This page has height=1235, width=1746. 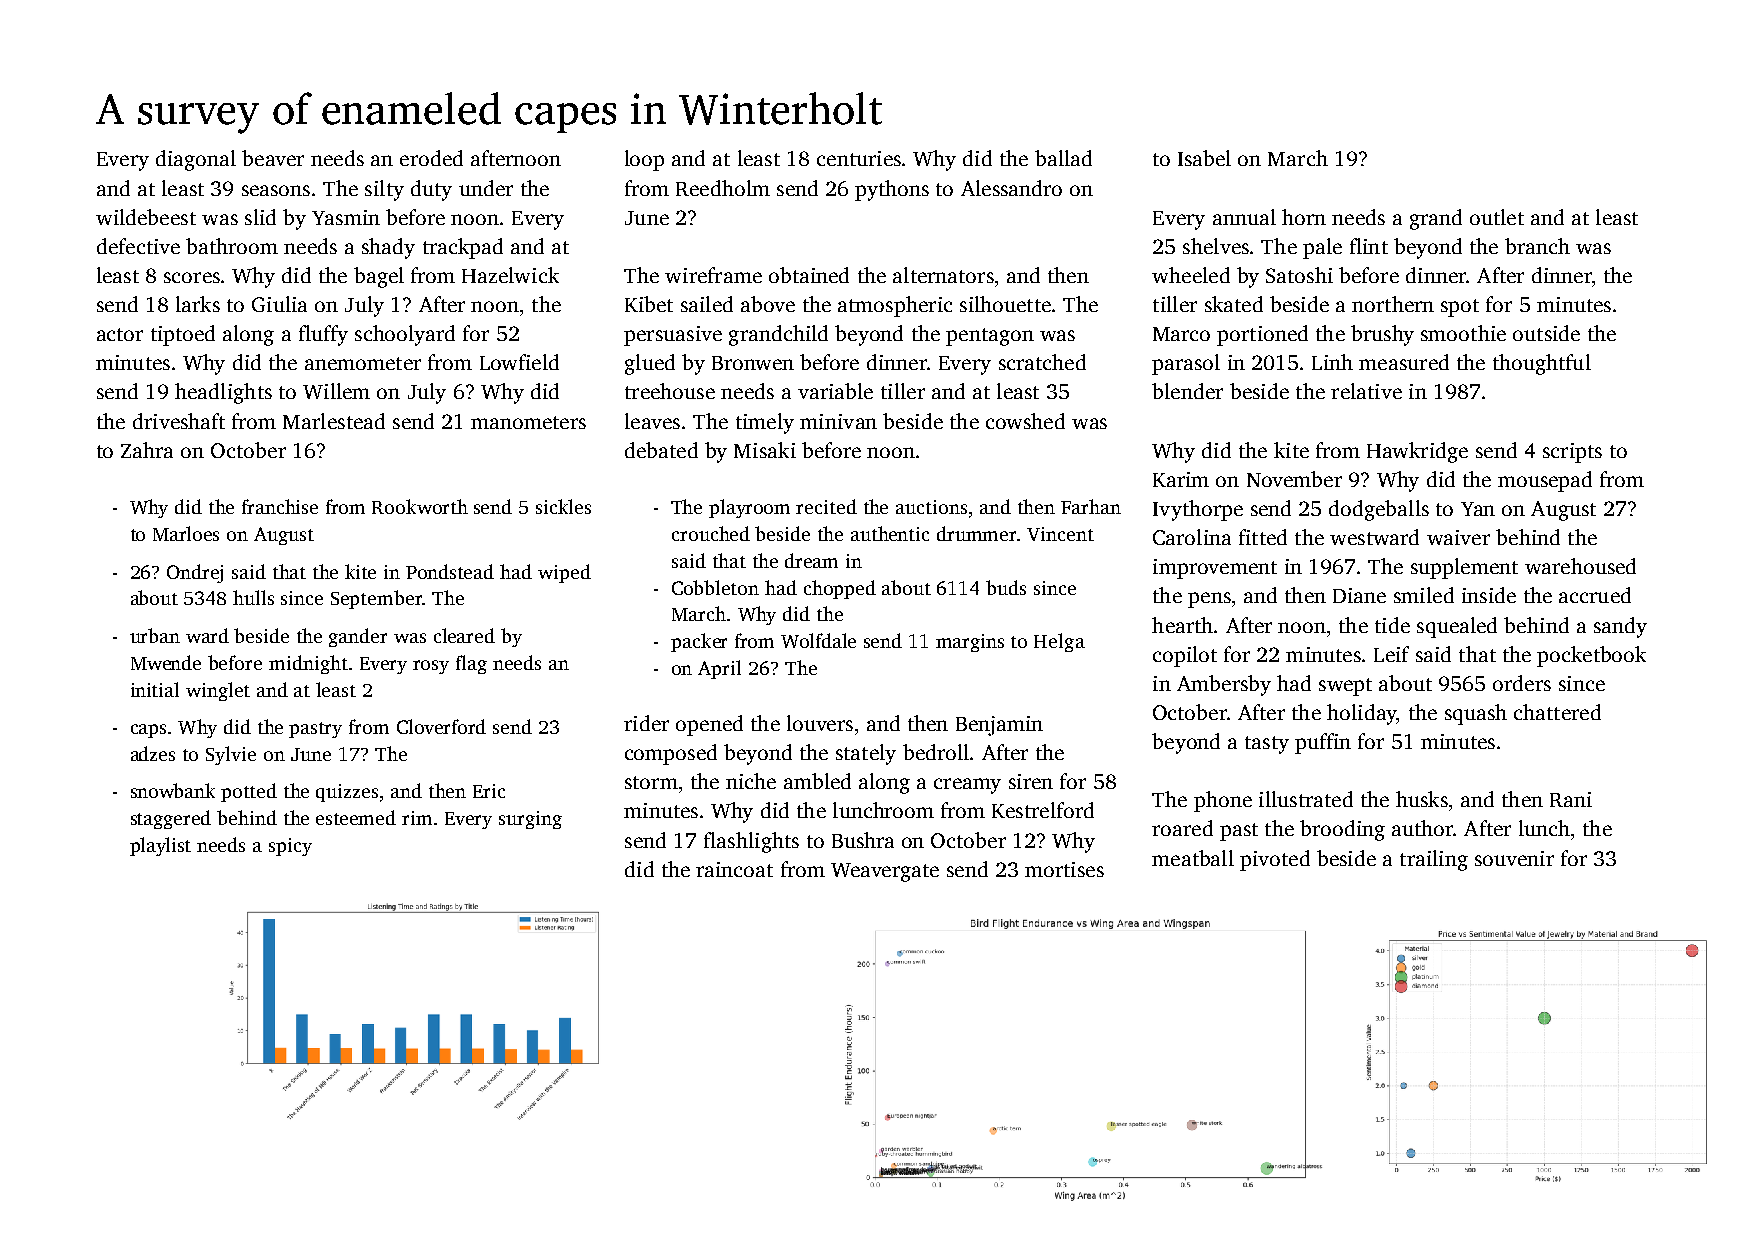 What do you see at coordinates (1025, 421) in the page?
I see `cowshed` at bounding box center [1025, 421].
